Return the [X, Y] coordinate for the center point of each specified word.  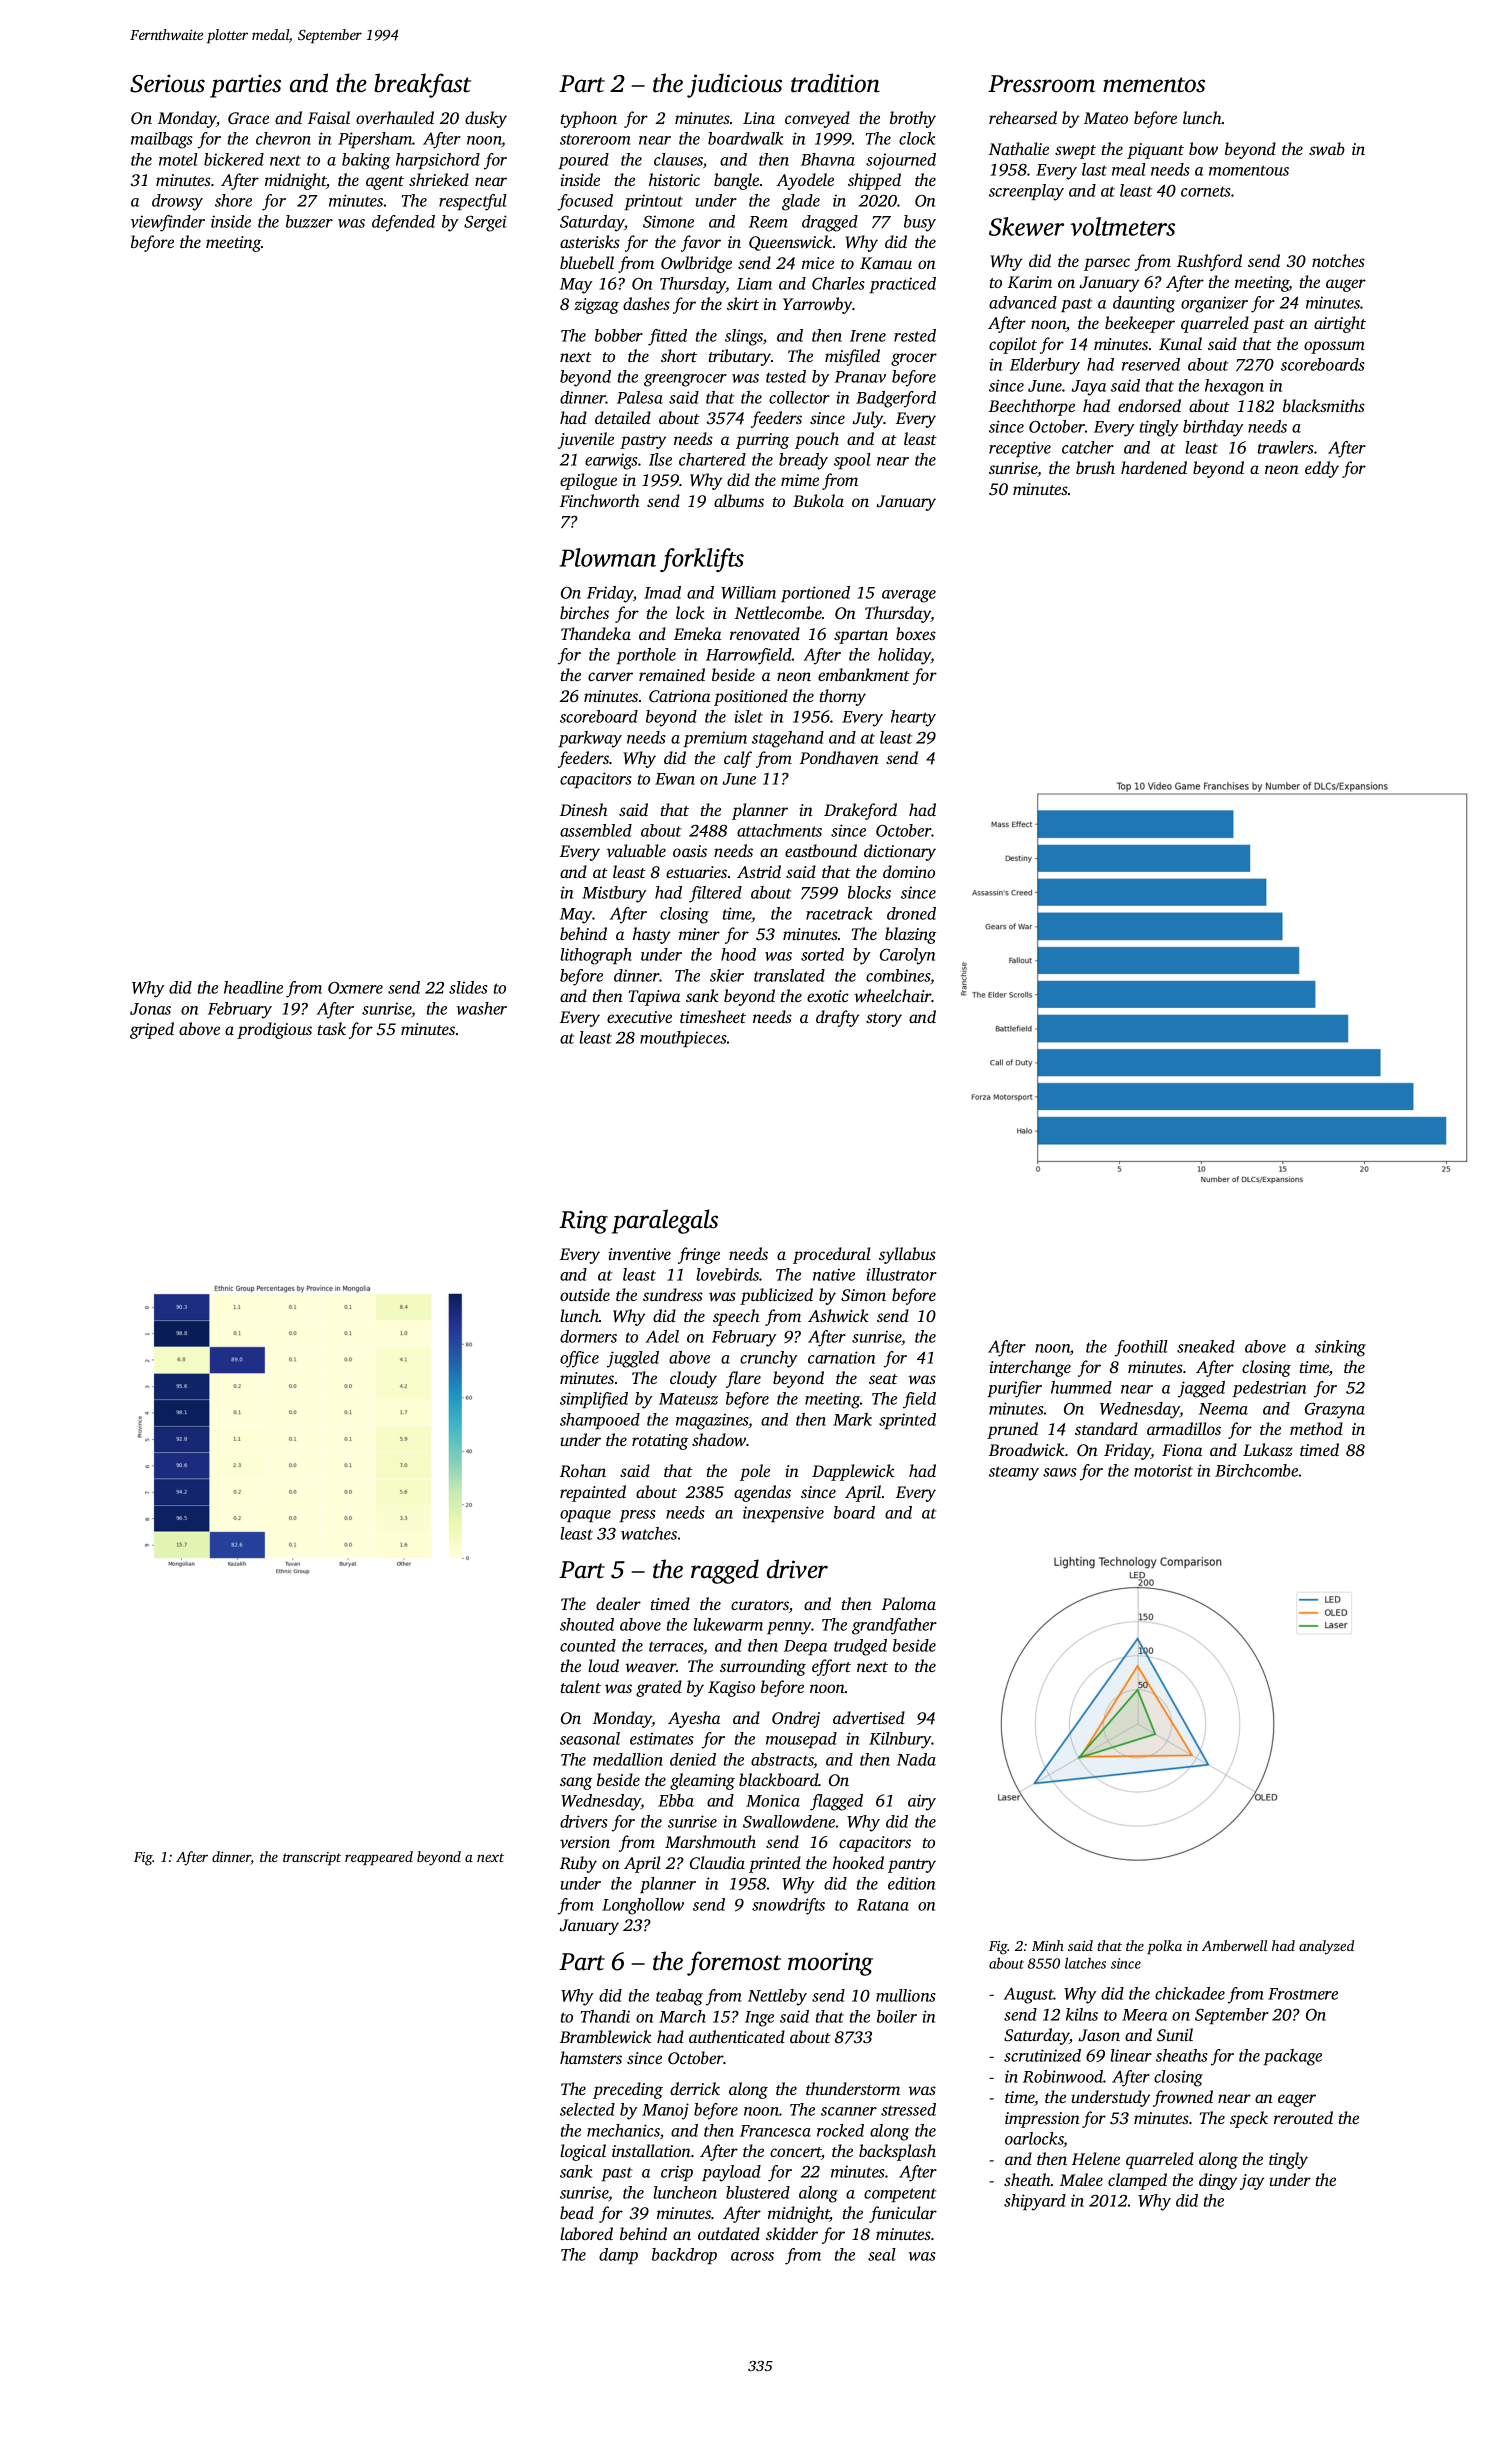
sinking [1340, 1348]
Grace [248, 118]
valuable [636, 850]
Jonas [150, 1009]
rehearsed [1023, 117]
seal [882, 2254]
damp [618, 2256]
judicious [734, 85]
